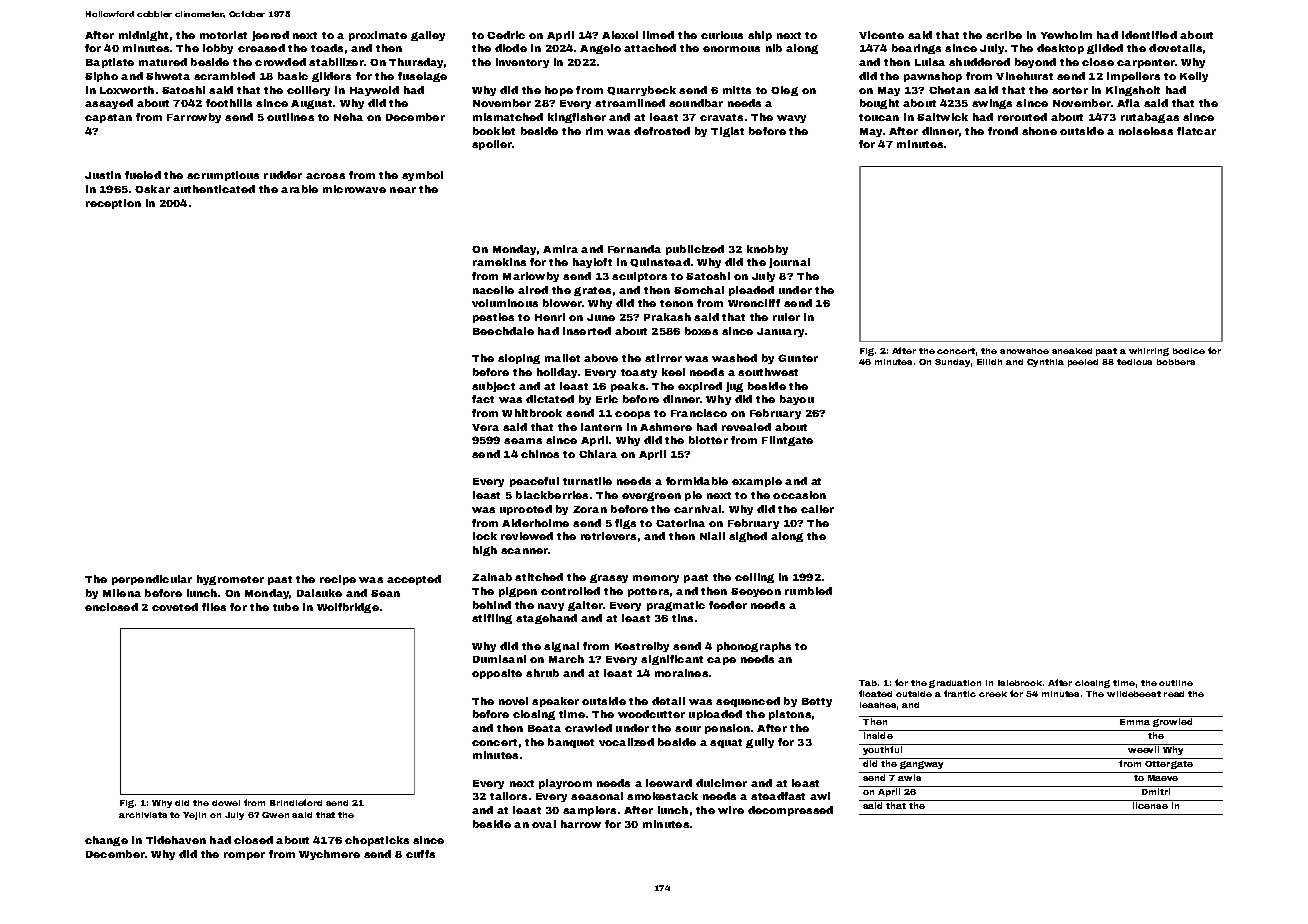 The height and width of the image is (924, 1308). I want to click on Vera, so click(485, 427).
